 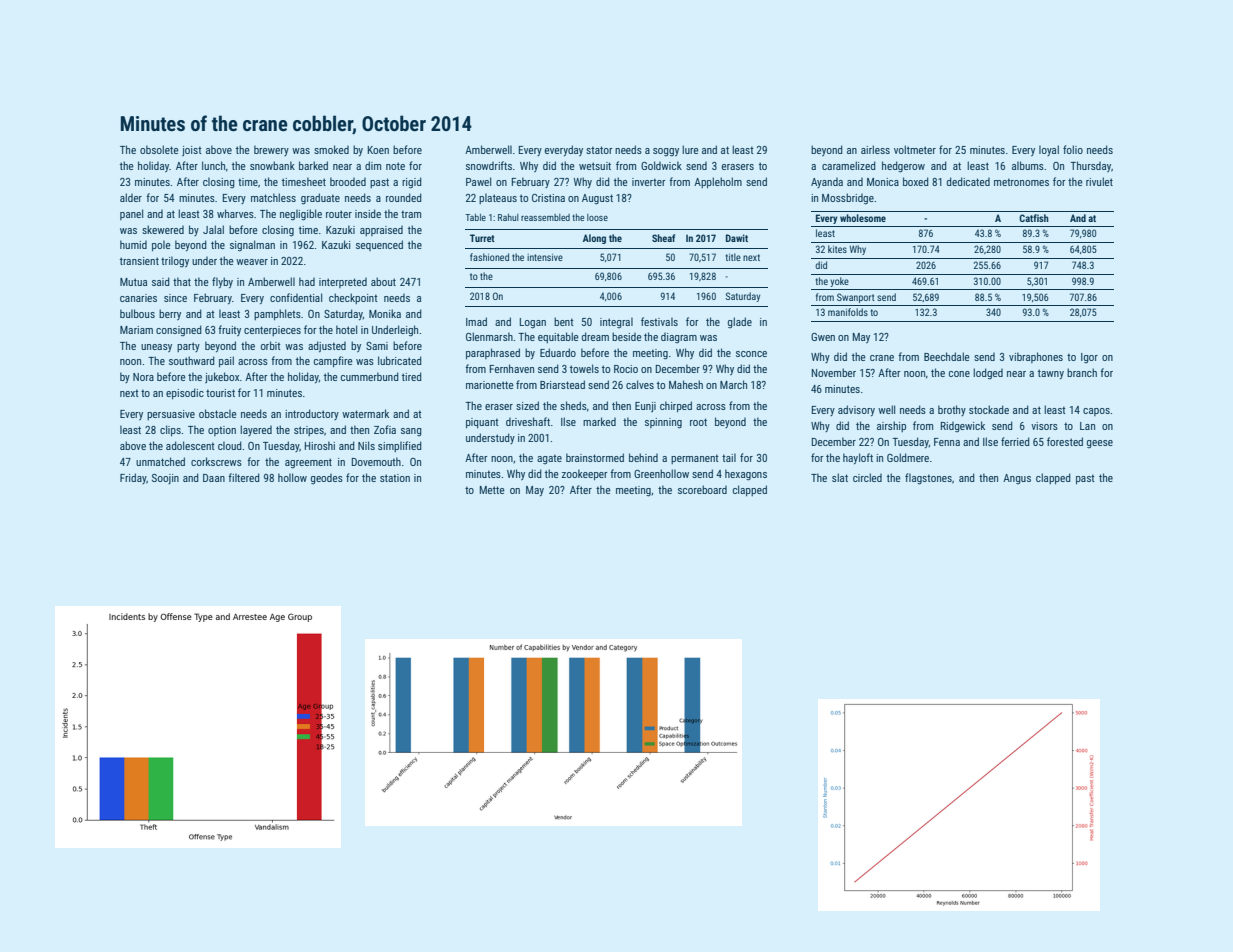 What do you see at coordinates (663, 423) in the image?
I see `spinning` at bounding box center [663, 423].
